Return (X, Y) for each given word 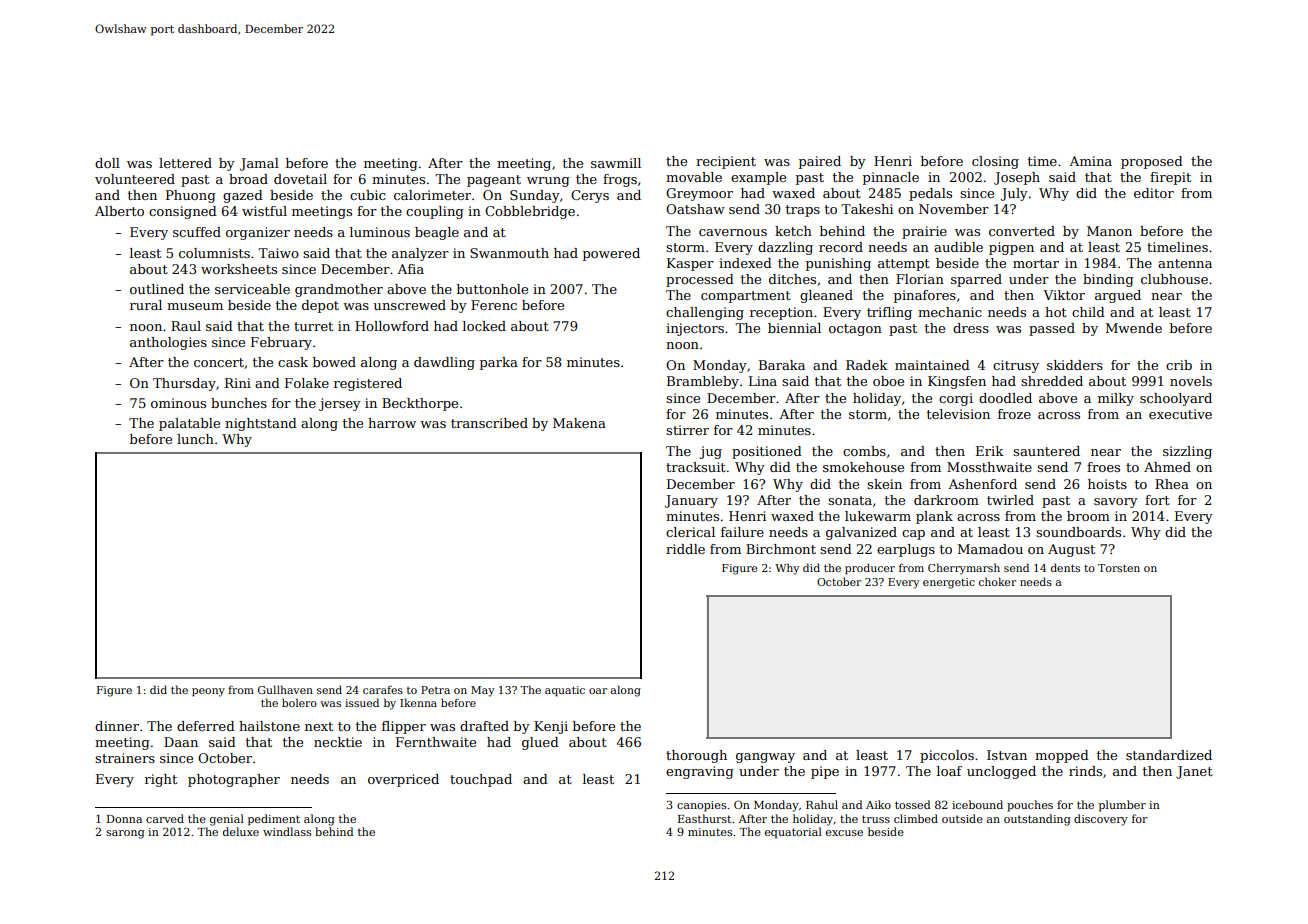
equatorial (793, 833)
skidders (1075, 365)
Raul (186, 326)
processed (700, 280)
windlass (287, 831)
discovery (1101, 820)
